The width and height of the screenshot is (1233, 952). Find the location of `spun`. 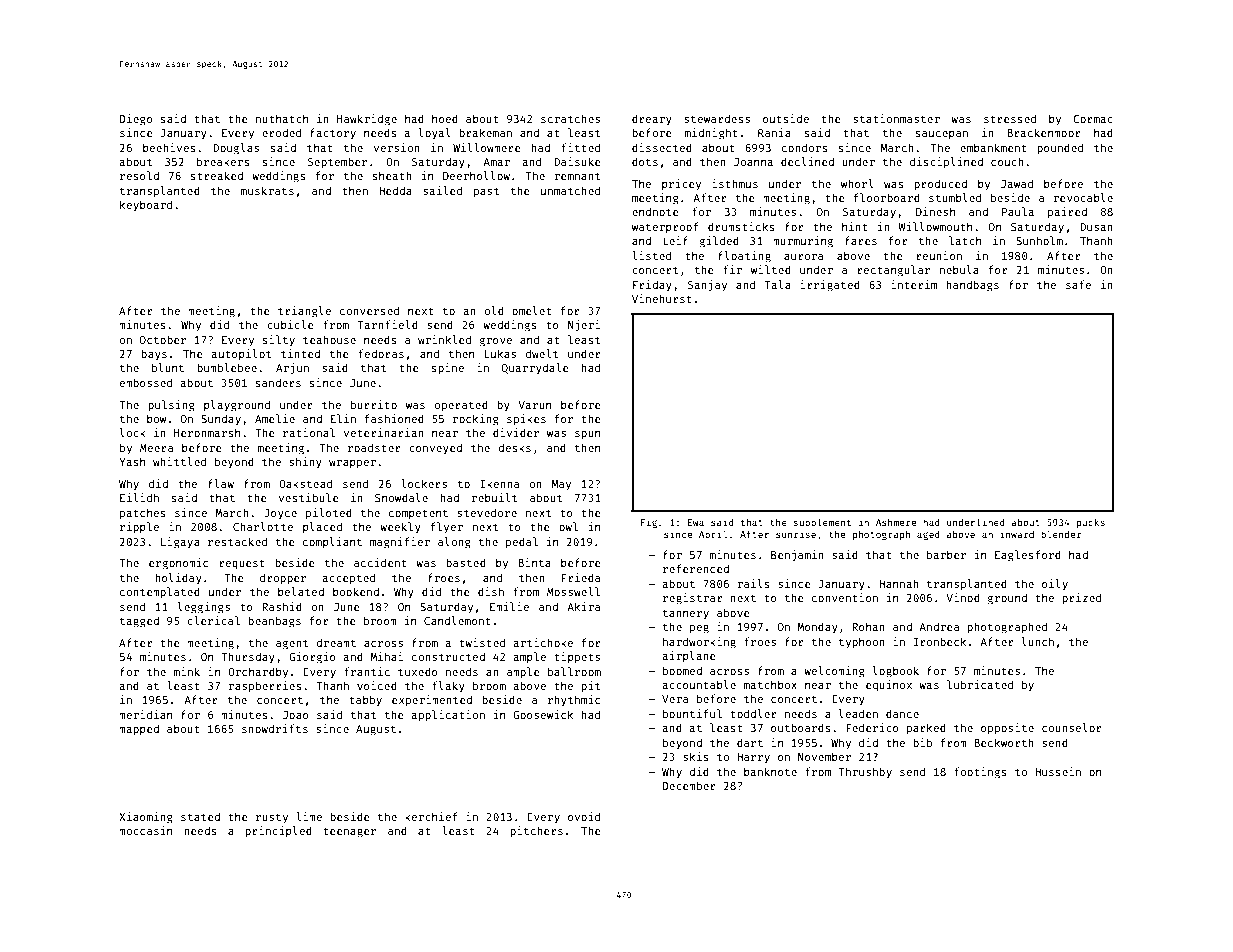

spun is located at coordinates (587, 435).
